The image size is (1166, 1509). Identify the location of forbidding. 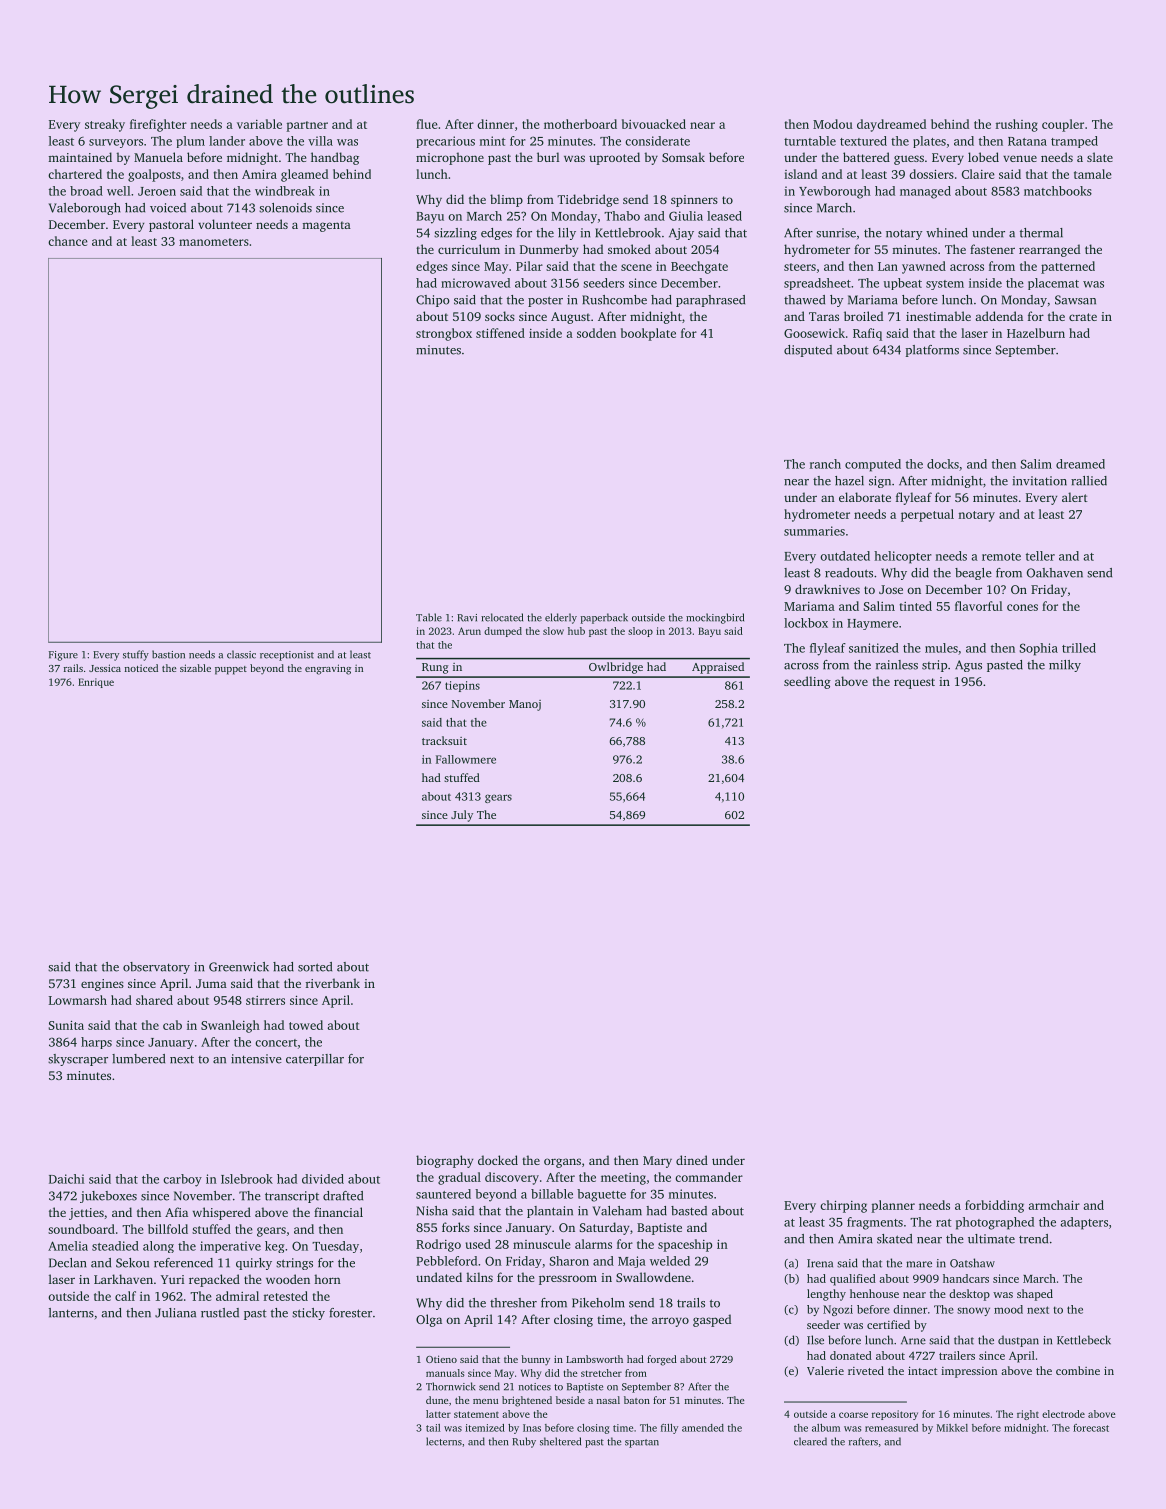
(994, 1206).
